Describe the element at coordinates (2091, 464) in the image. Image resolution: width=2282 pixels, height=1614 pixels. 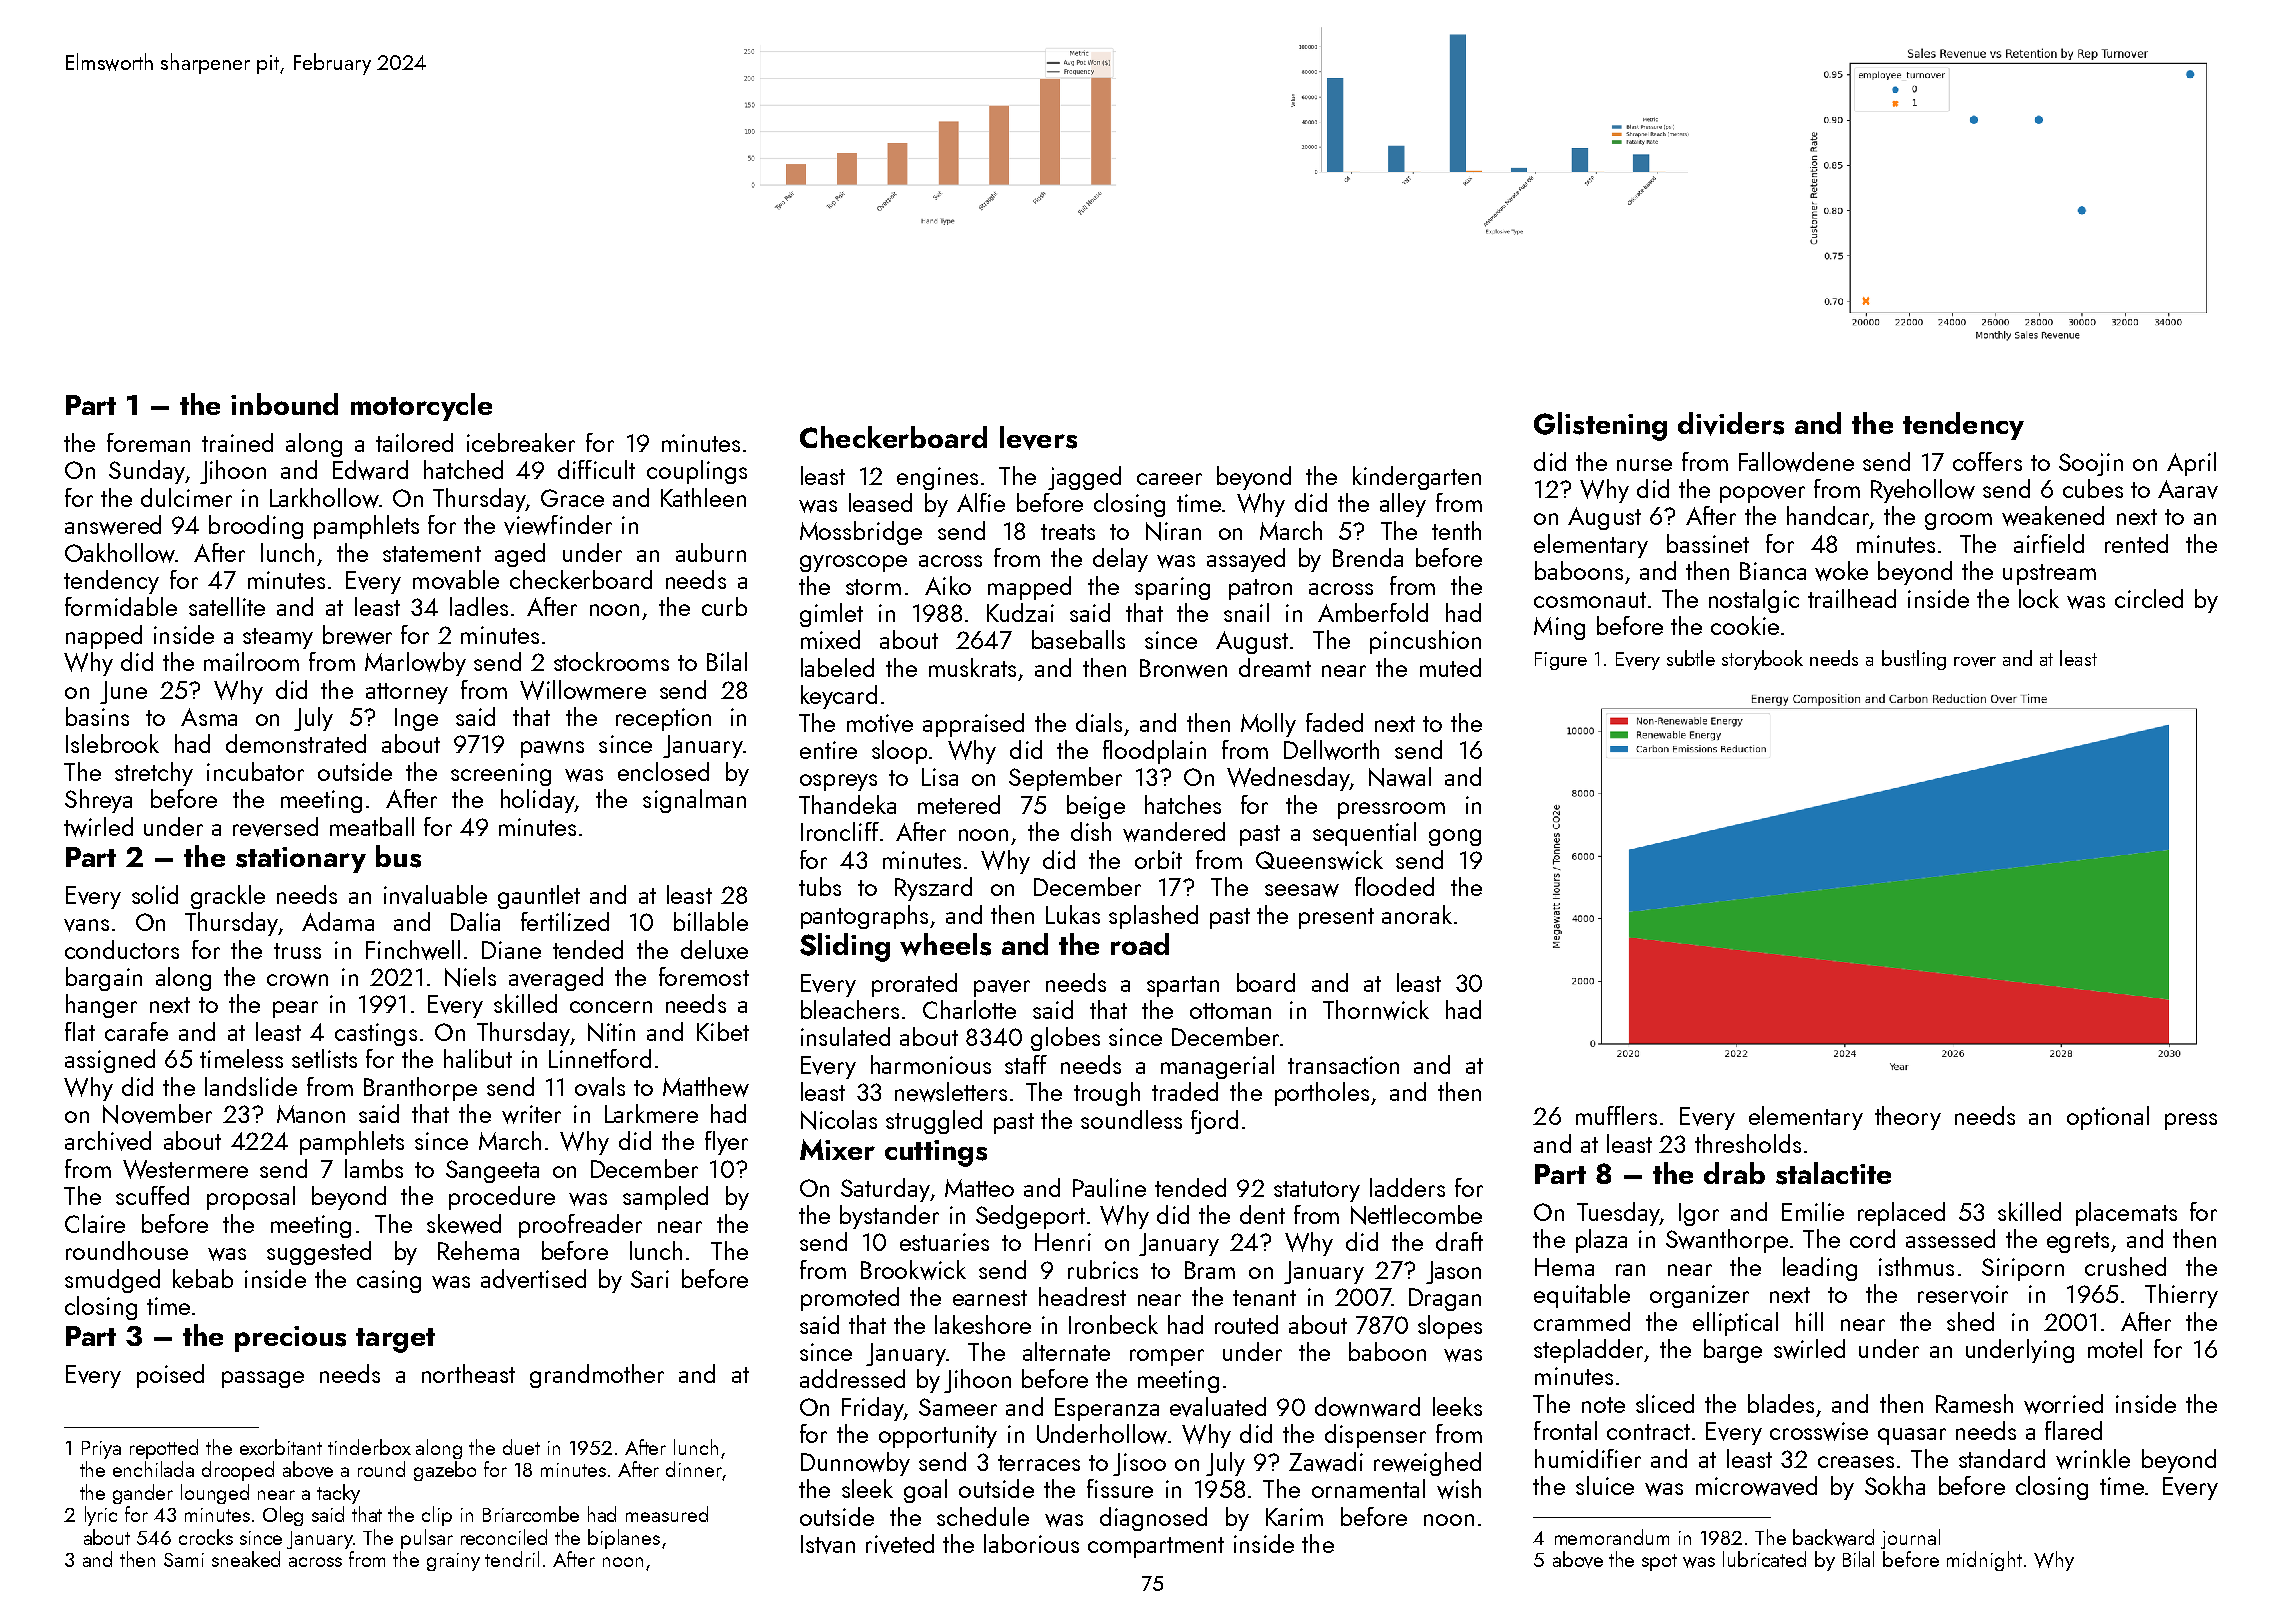
I see `Soojin` at that location.
